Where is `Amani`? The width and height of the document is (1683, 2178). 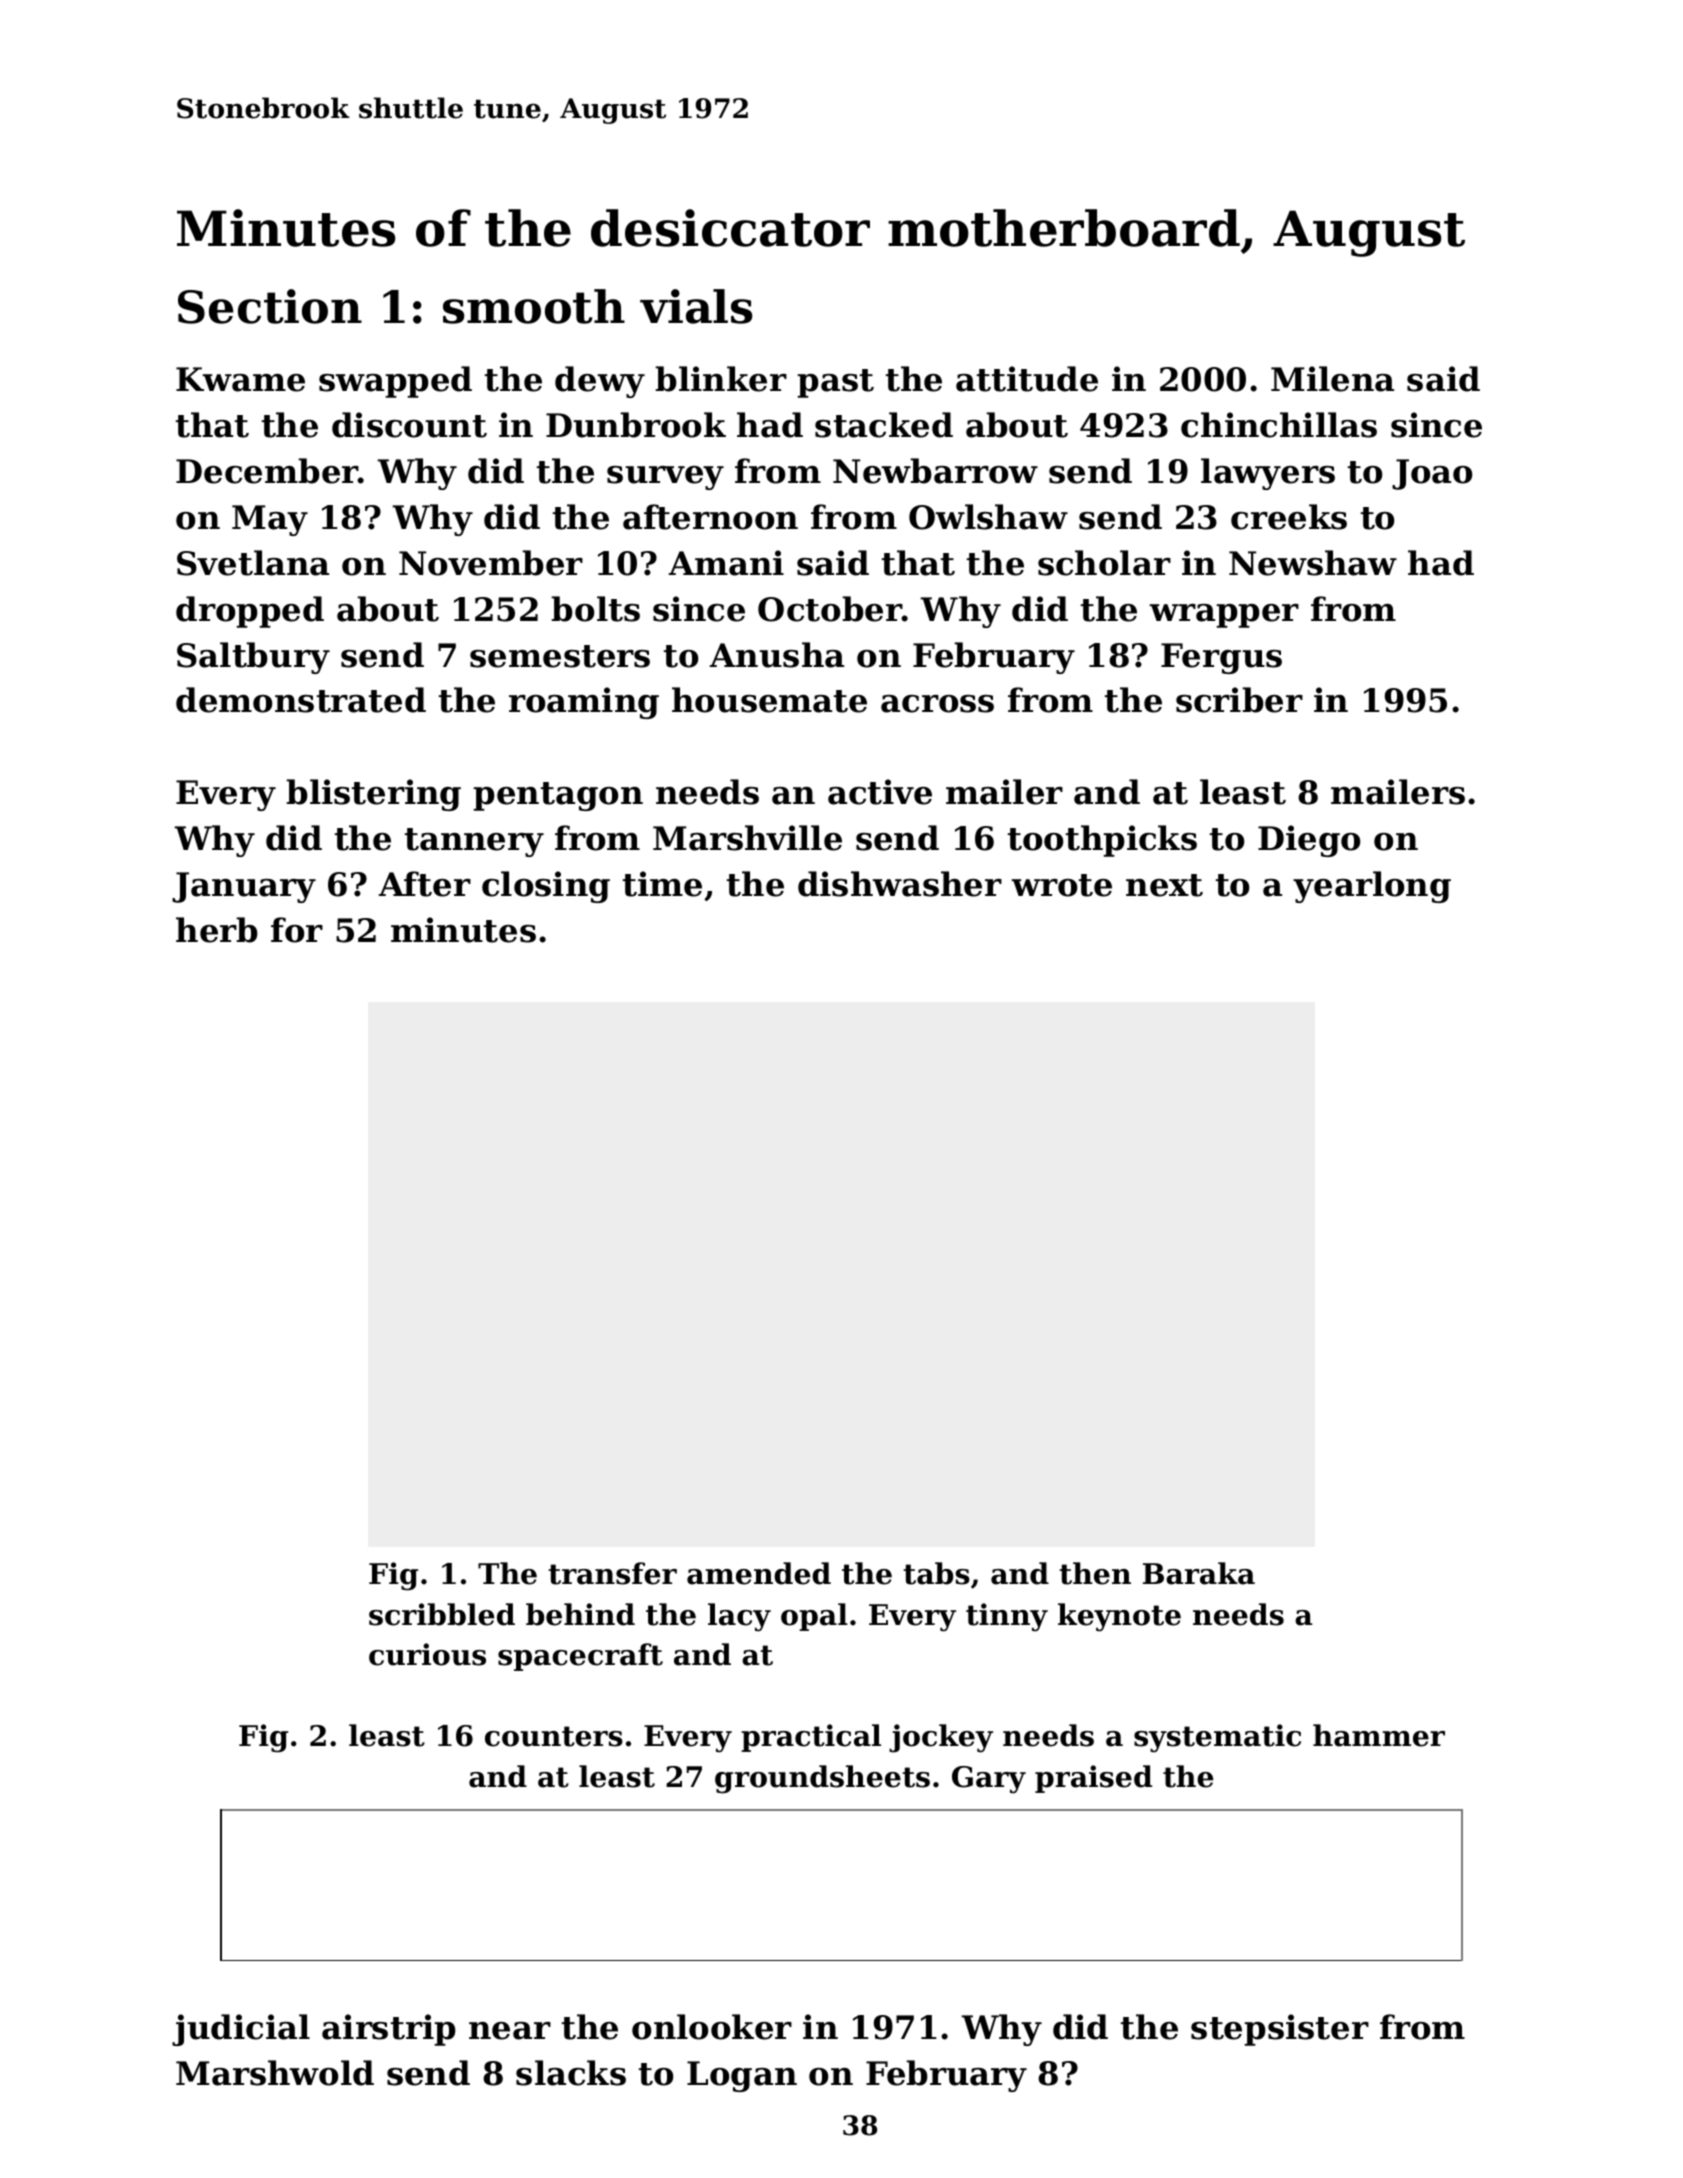 Amani is located at coordinates (726, 563).
